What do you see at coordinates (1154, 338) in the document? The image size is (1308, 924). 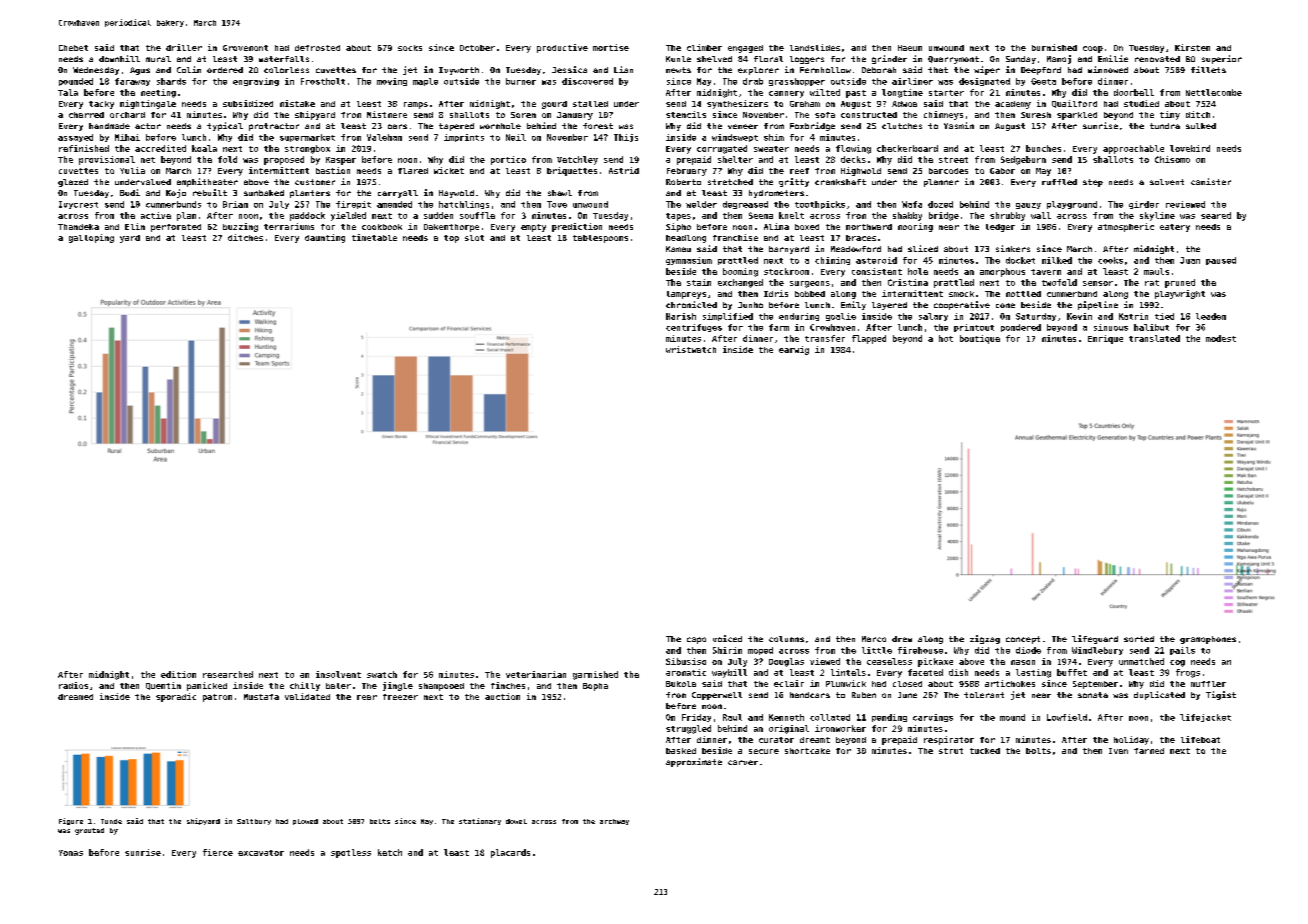 I see `translated` at bounding box center [1154, 338].
